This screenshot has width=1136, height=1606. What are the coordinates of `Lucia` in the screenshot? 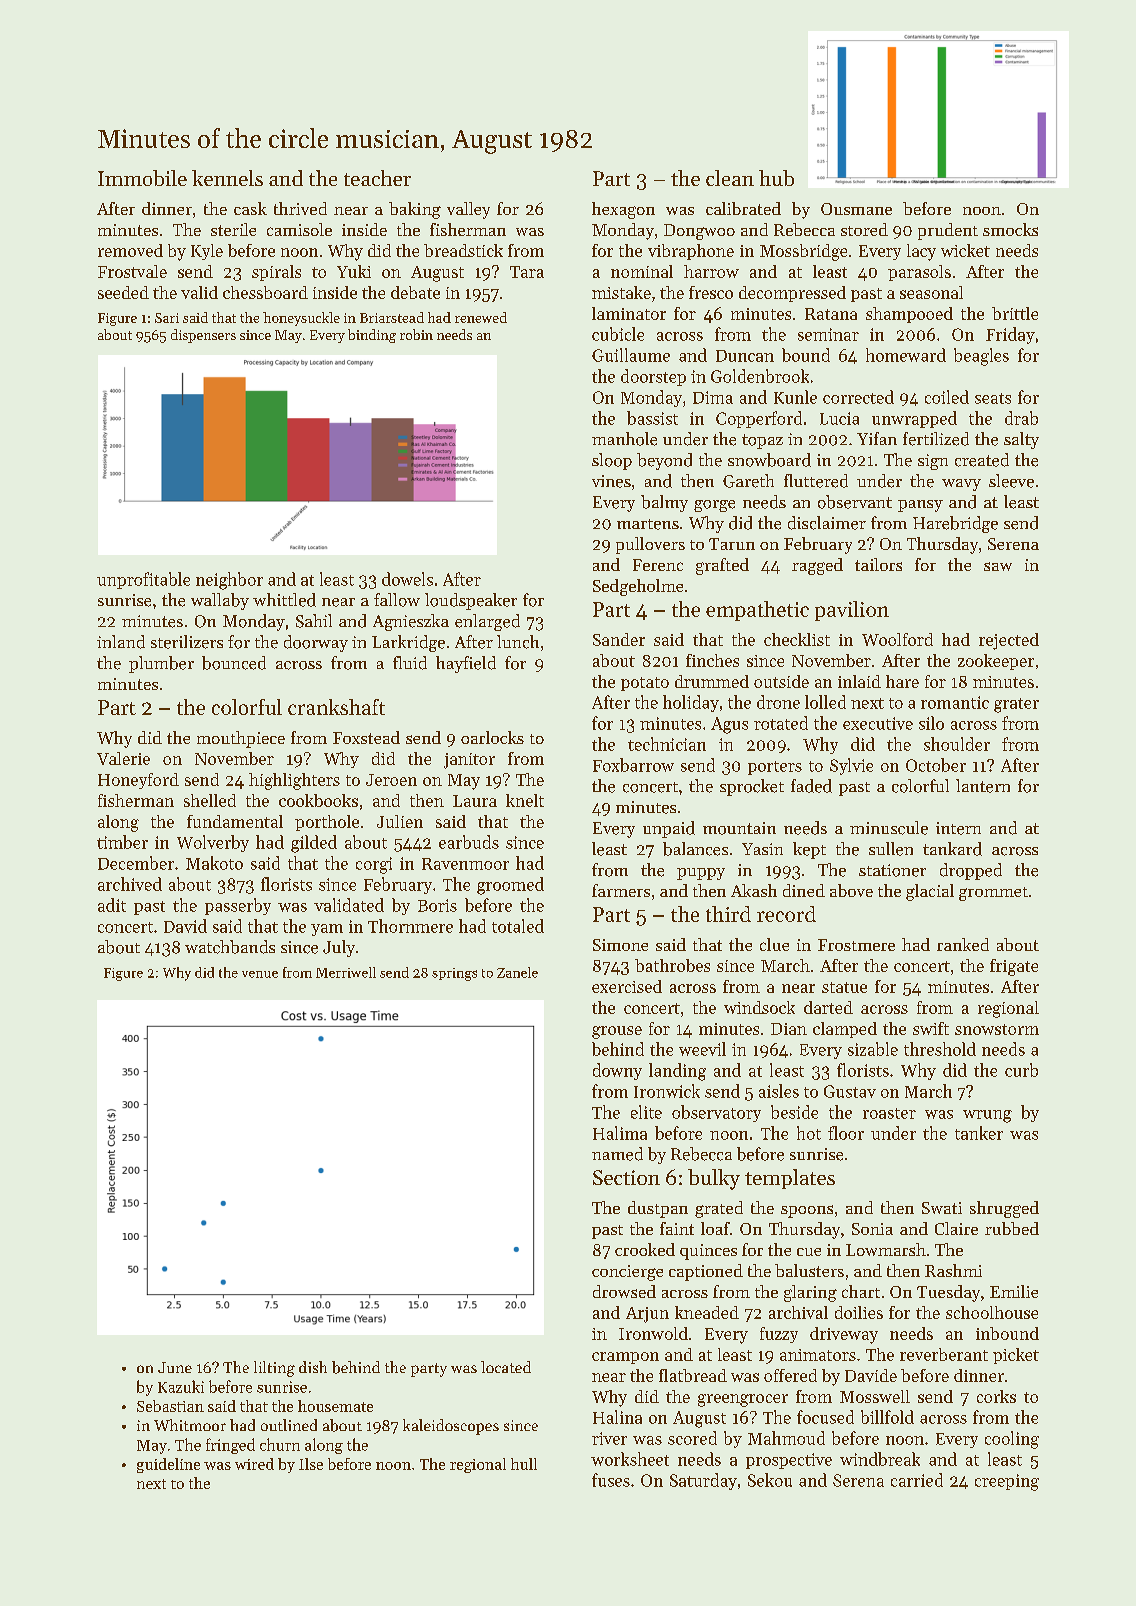 It's located at (839, 418).
